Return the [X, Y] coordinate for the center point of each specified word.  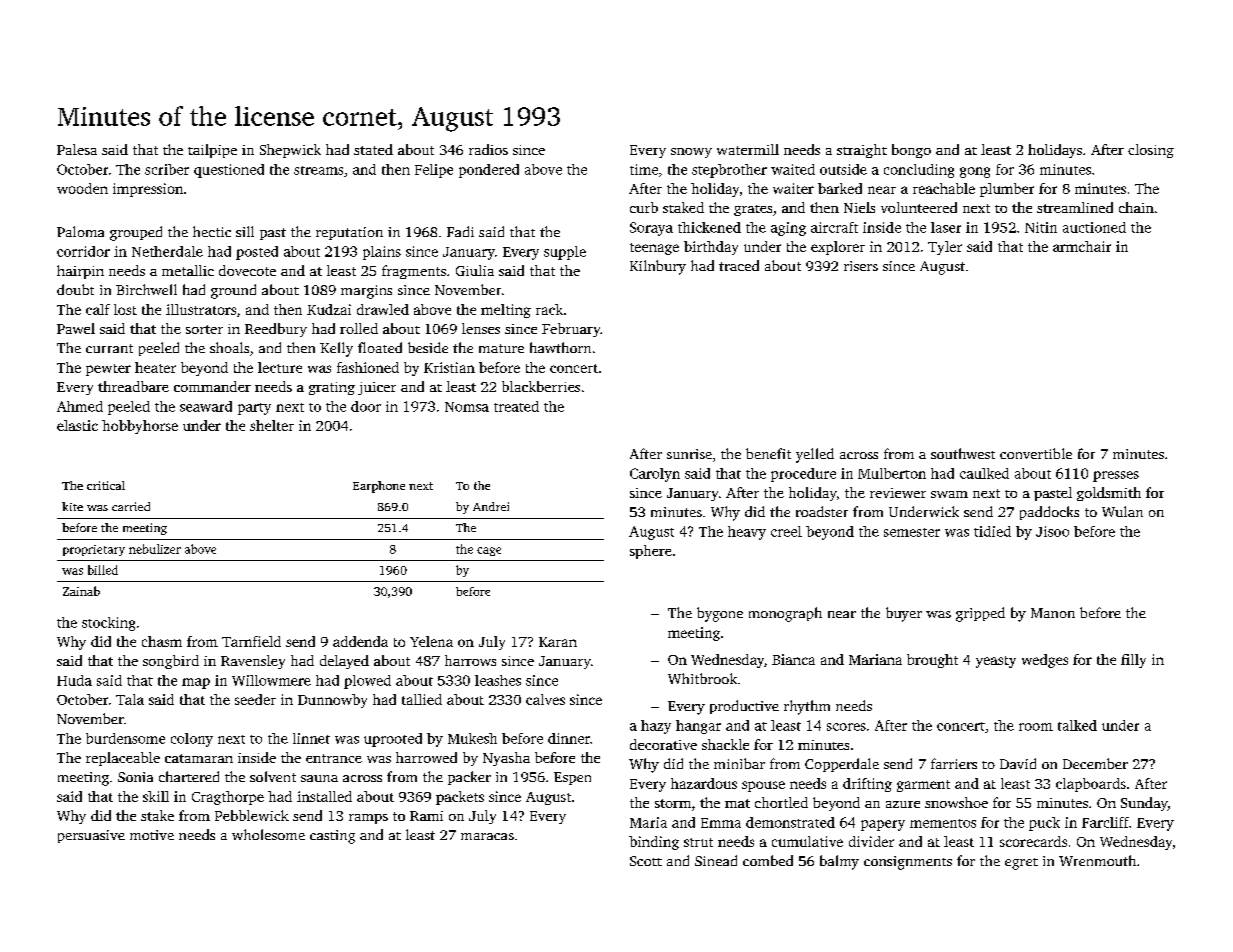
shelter [272, 425]
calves [545, 699]
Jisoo [1052, 531]
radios [488, 149]
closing [1151, 151]
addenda [360, 641]
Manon [1053, 613]
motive [152, 835]
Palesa [77, 149]
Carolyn [655, 475]
